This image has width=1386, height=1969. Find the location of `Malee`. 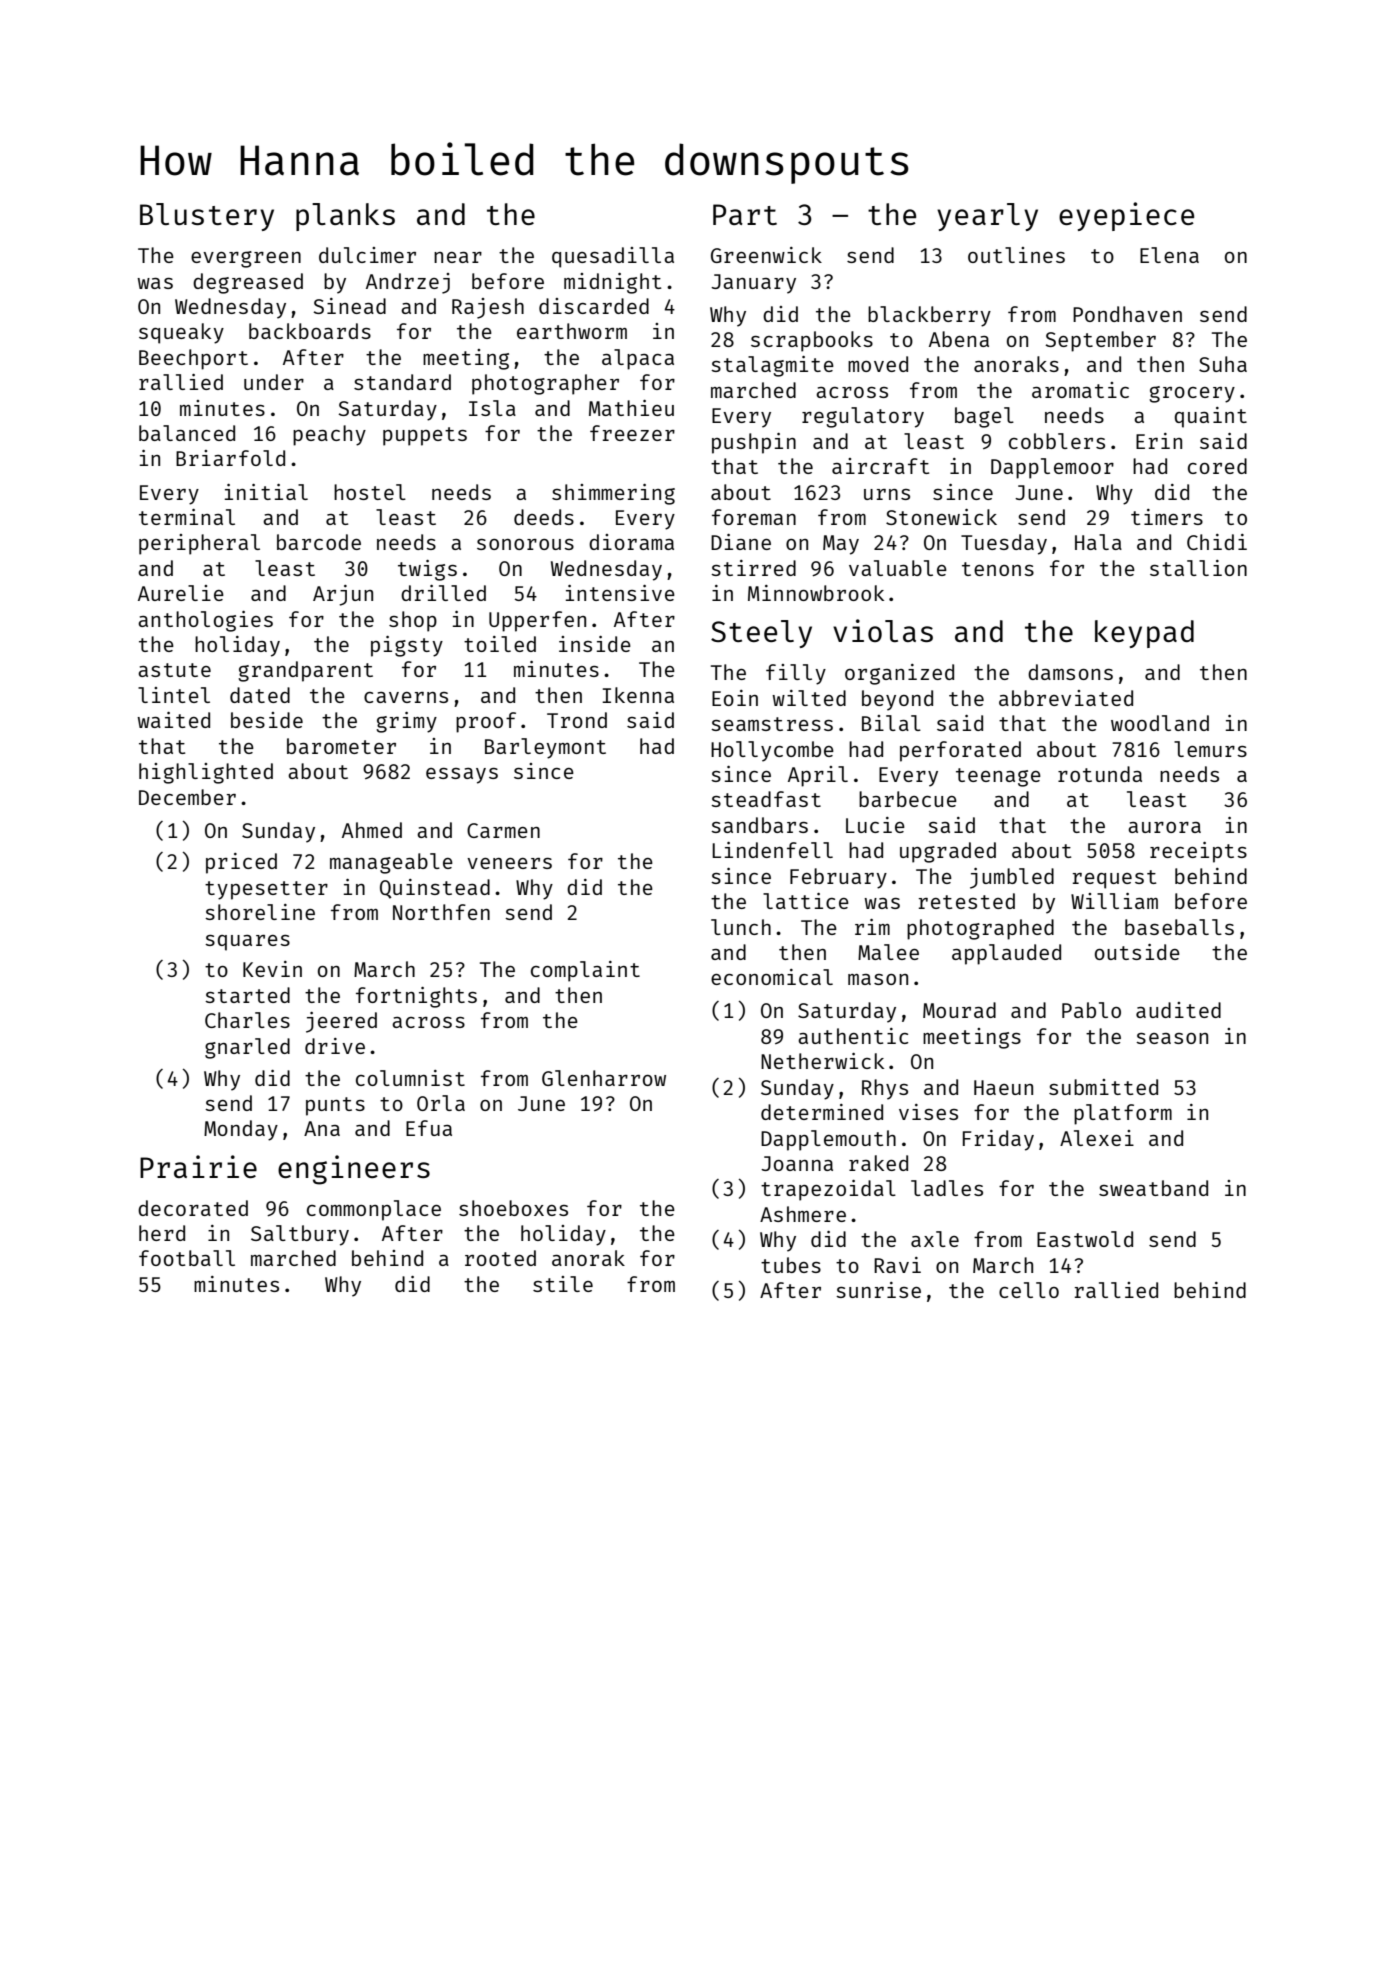

Malee is located at coordinates (888, 952).
